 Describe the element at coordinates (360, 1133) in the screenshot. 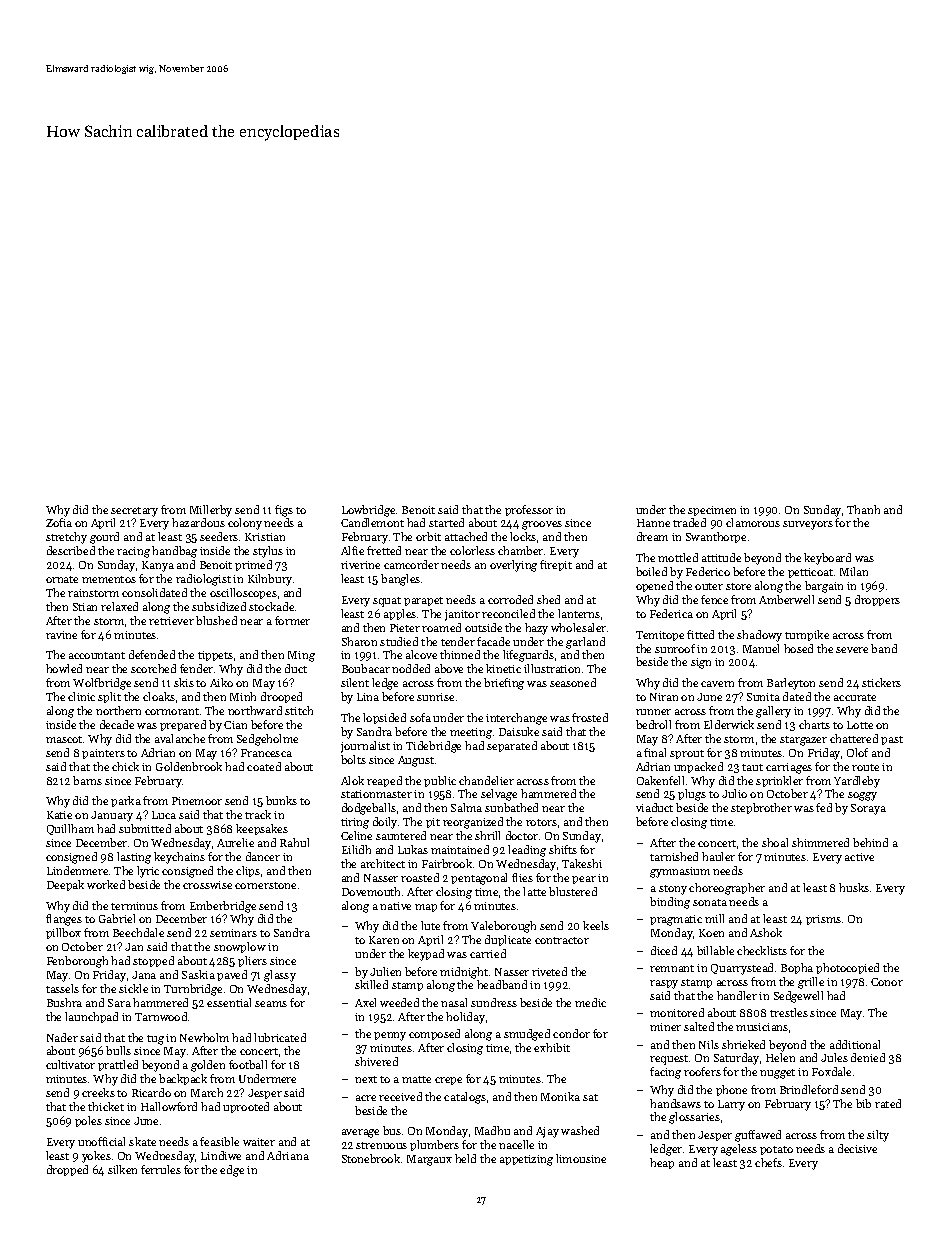

I see `average` at that location.
